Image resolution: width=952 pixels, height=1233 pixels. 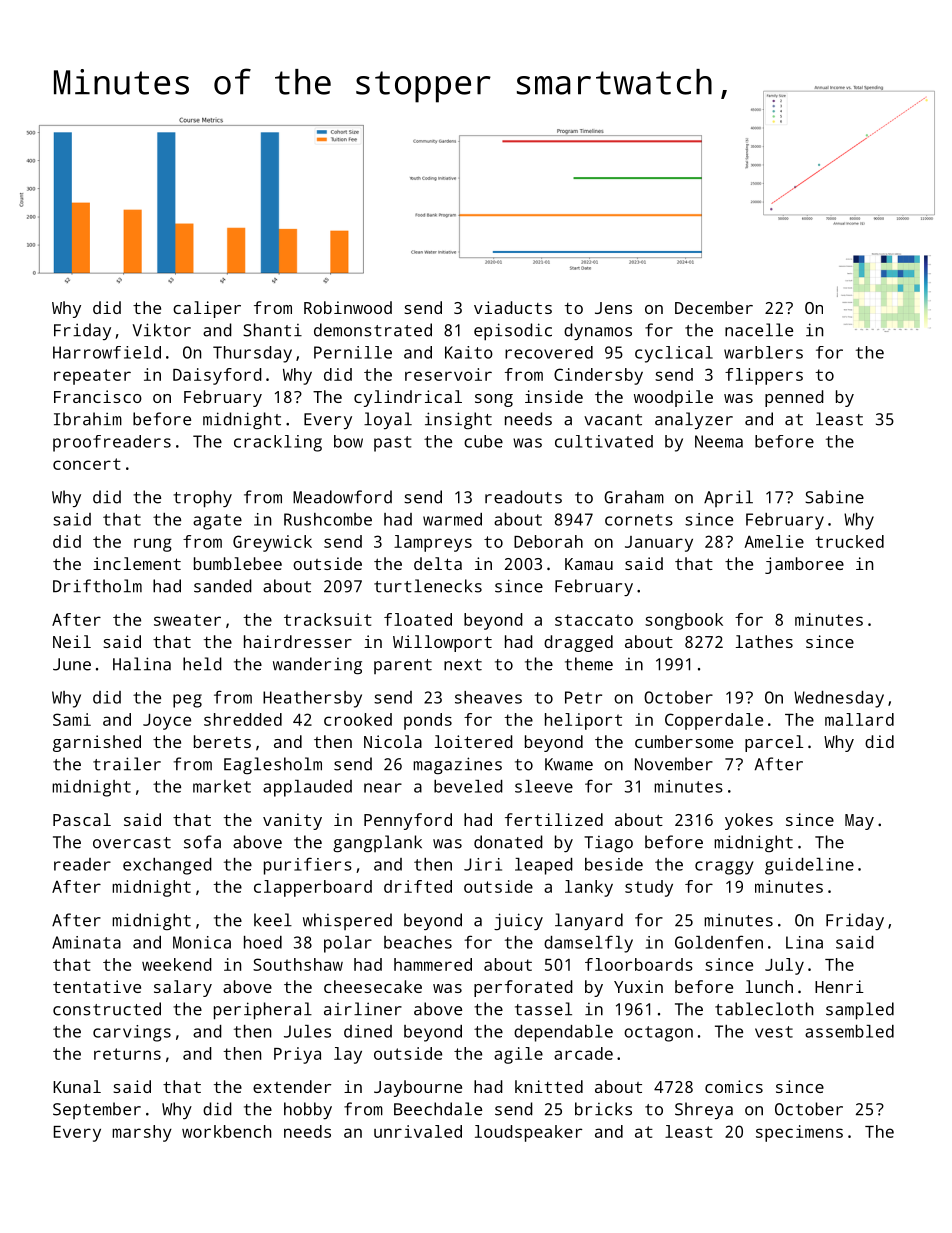 I want to click on past, so click(x=392, y=444).
